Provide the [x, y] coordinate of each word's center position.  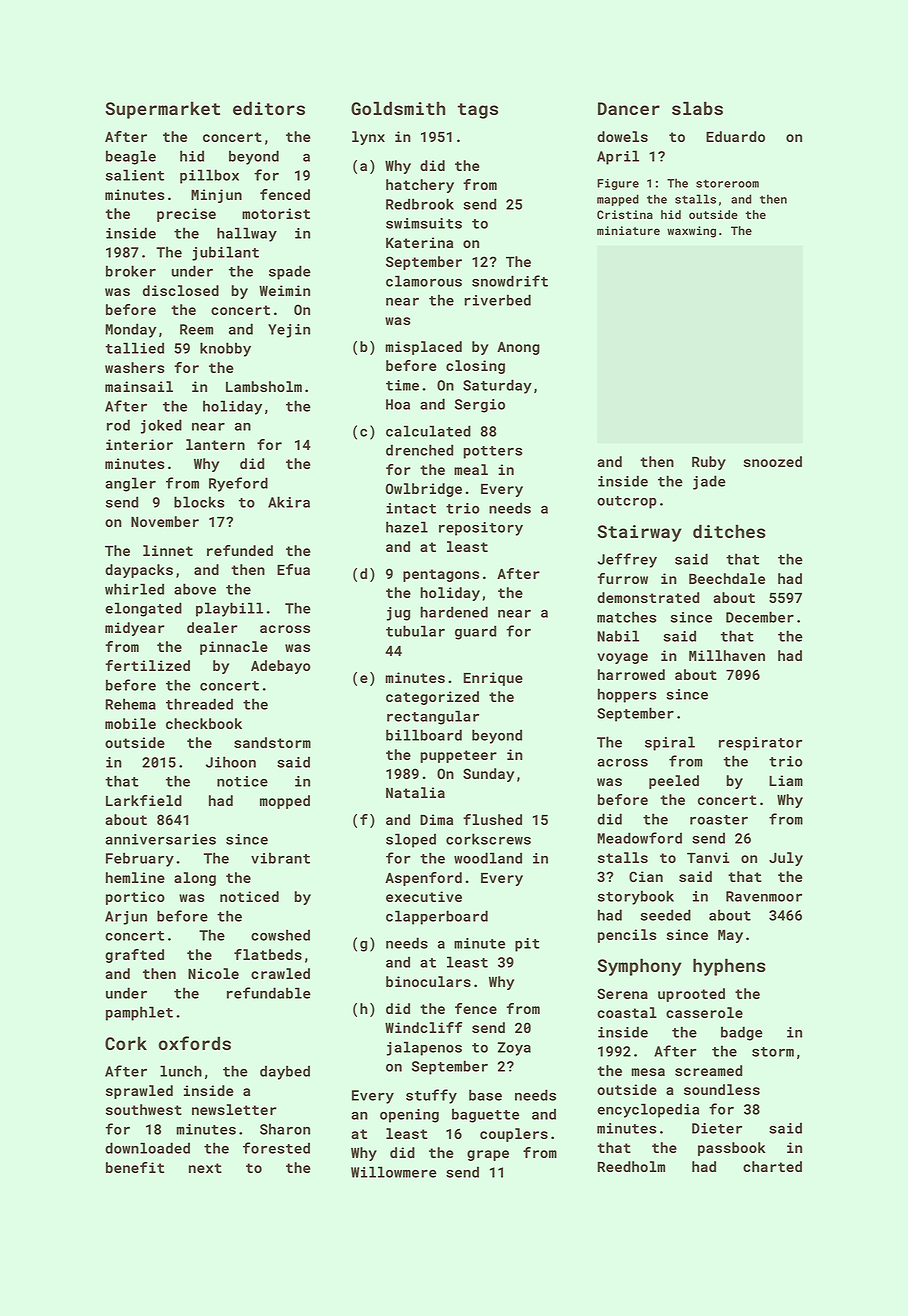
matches [627, 617]
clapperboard [437, 917]
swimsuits [424, 223]
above [195, 589]
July [786, 859]
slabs [697, 108]
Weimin [284, 290]
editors [269, 108]
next [205, 1168]
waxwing [691, 232]
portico [135, 898]
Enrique [493, 679]
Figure [618, 184]
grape [488, 1155]
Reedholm [631, 1166]
